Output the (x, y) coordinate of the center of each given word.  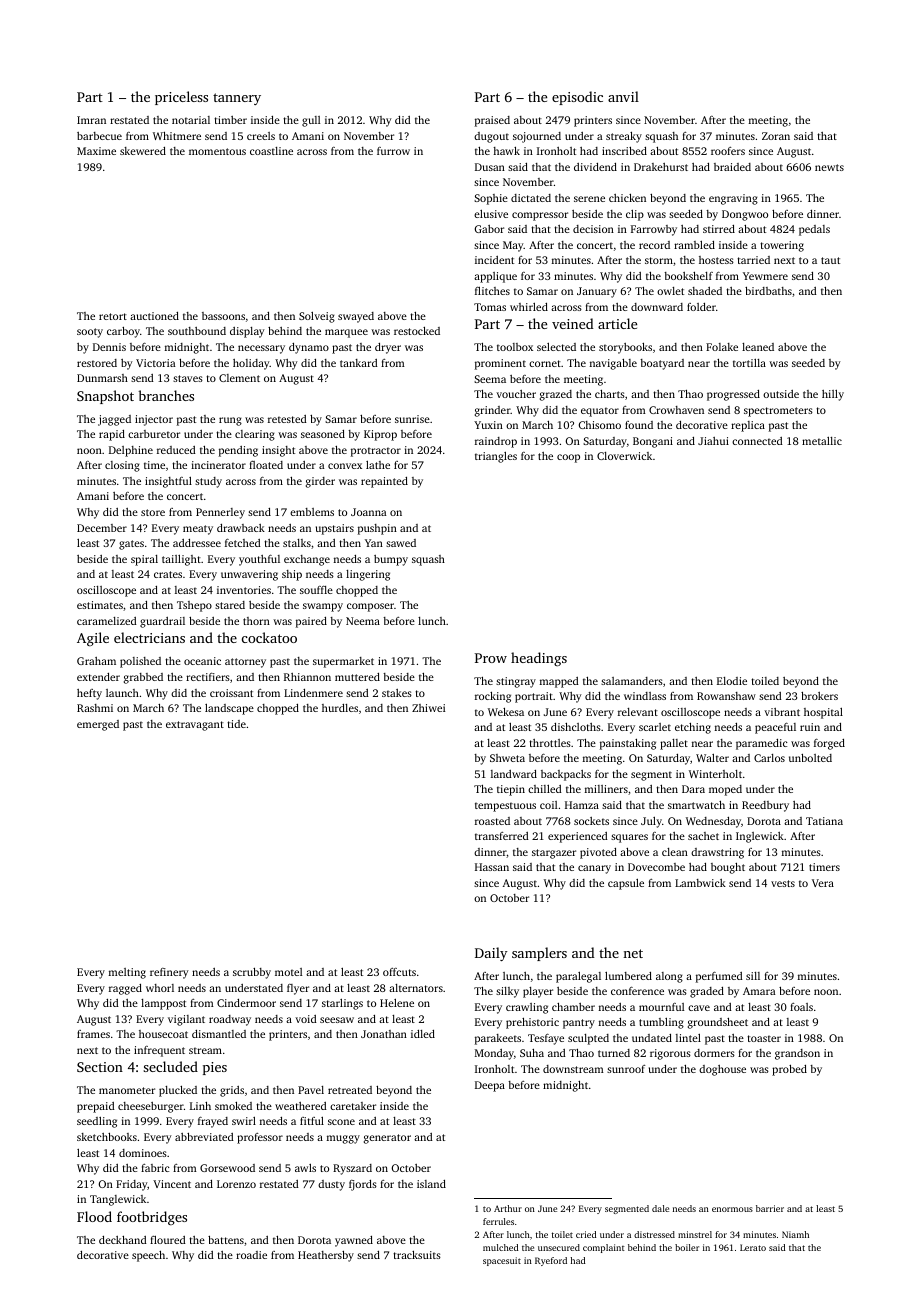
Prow (491, 658)
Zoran (776, 136)
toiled (765, 681)
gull (311, 121)
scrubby (252, 973)
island (431, 1184)
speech (148, 1256)
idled (423, 1034)
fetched (243, 543)
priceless (181, 98)
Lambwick (700, 883)
